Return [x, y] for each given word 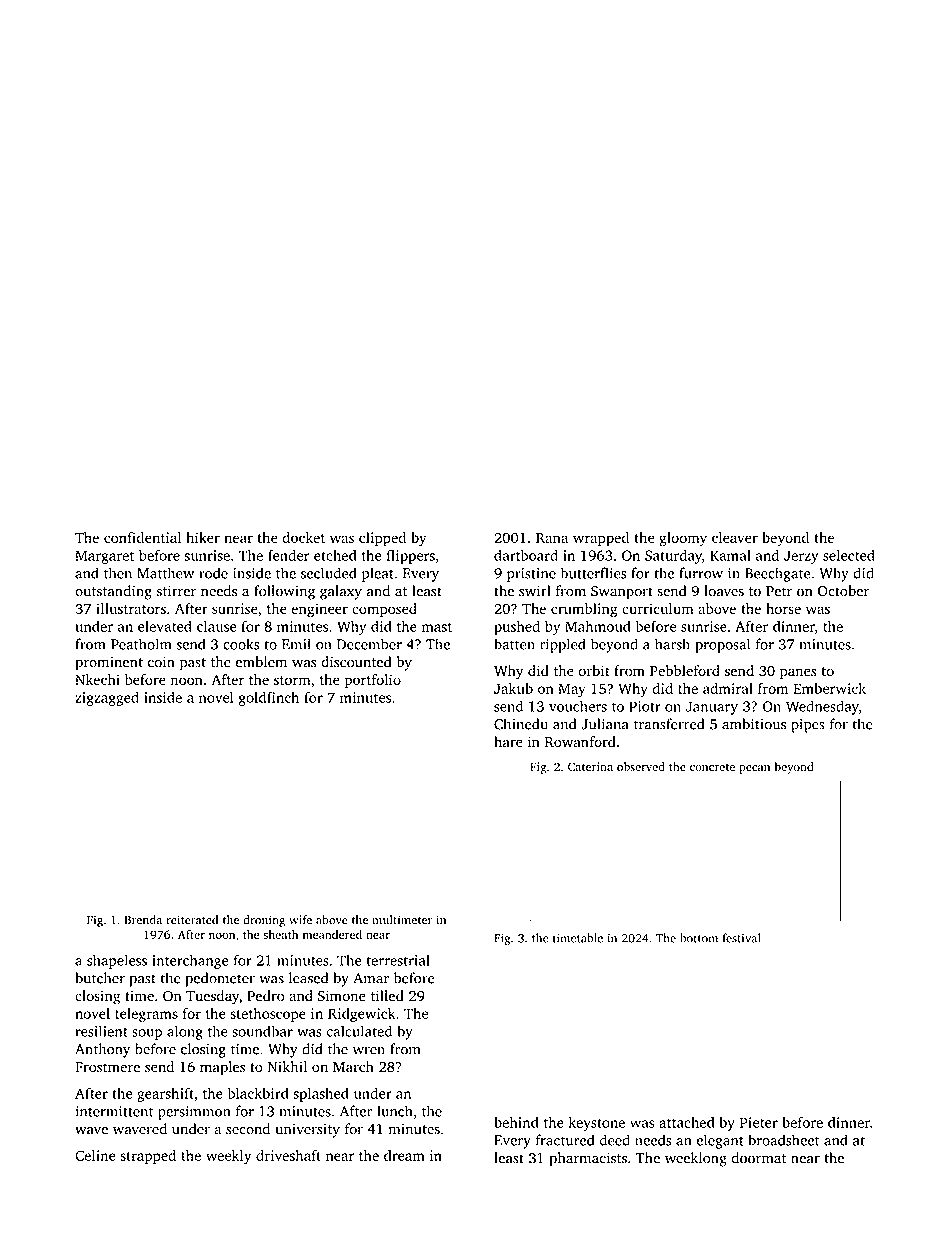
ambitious [754, 724]
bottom [699, 938]
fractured [565, 1140]
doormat [758, 1158]
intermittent [114, 1111]
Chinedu [521, 724]
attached [686, 1122]
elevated [165, 626]
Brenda [143, 920]
